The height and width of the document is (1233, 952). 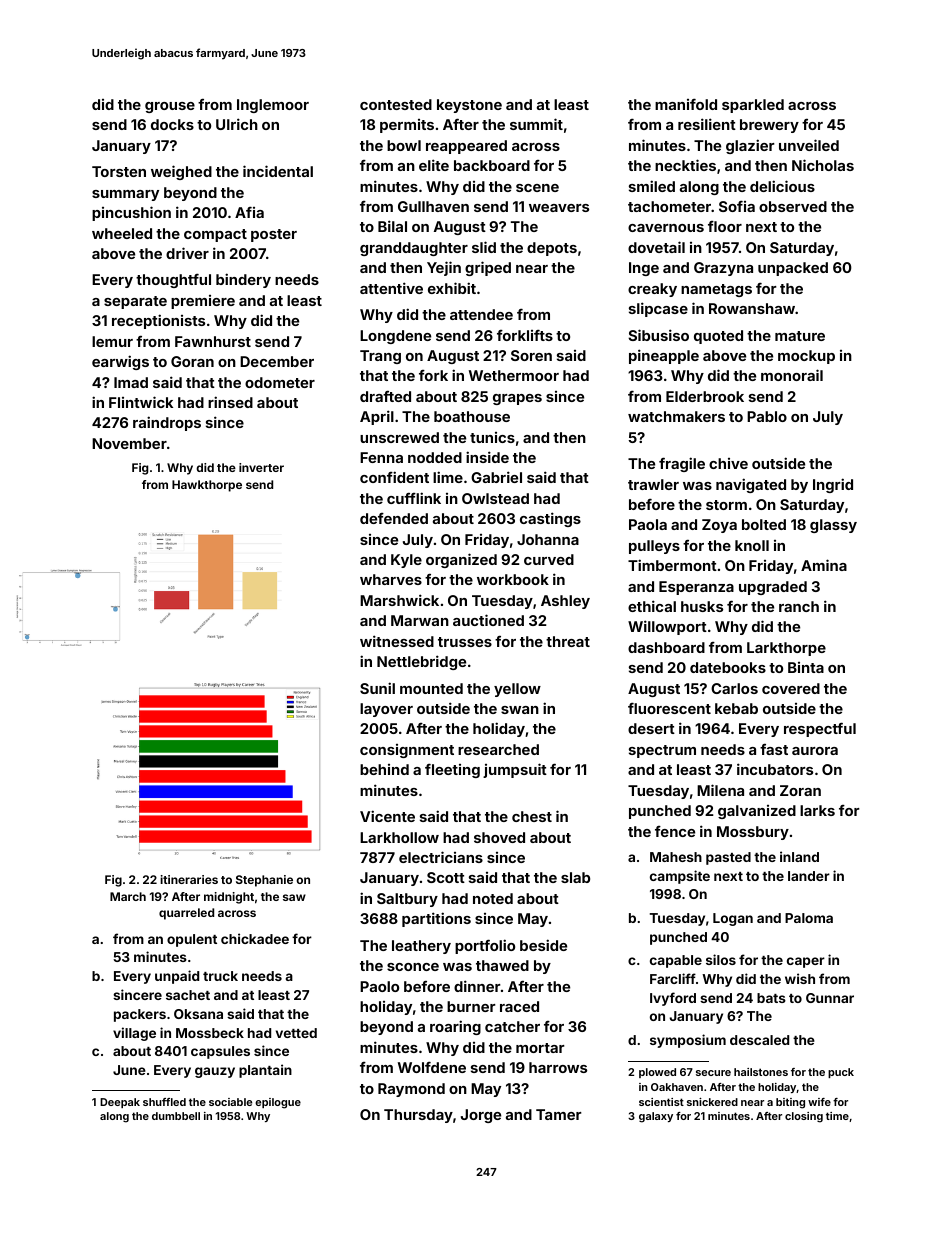 What do you see at coordinates (823, 165) in the document?
I see `Nicholas` at bounding box center [823, 165].
